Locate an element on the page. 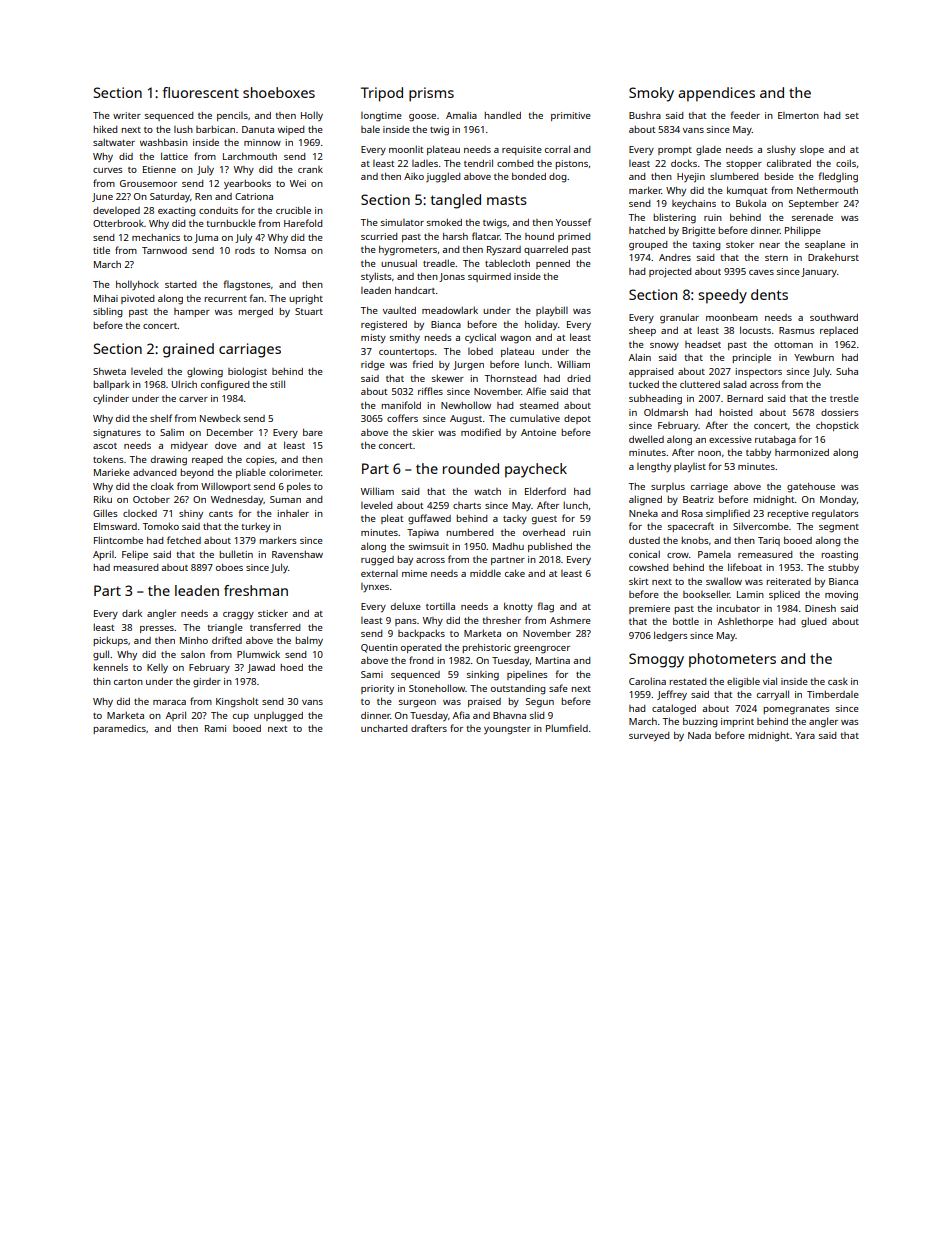  Amalia is located at coordinates (461, 115).
